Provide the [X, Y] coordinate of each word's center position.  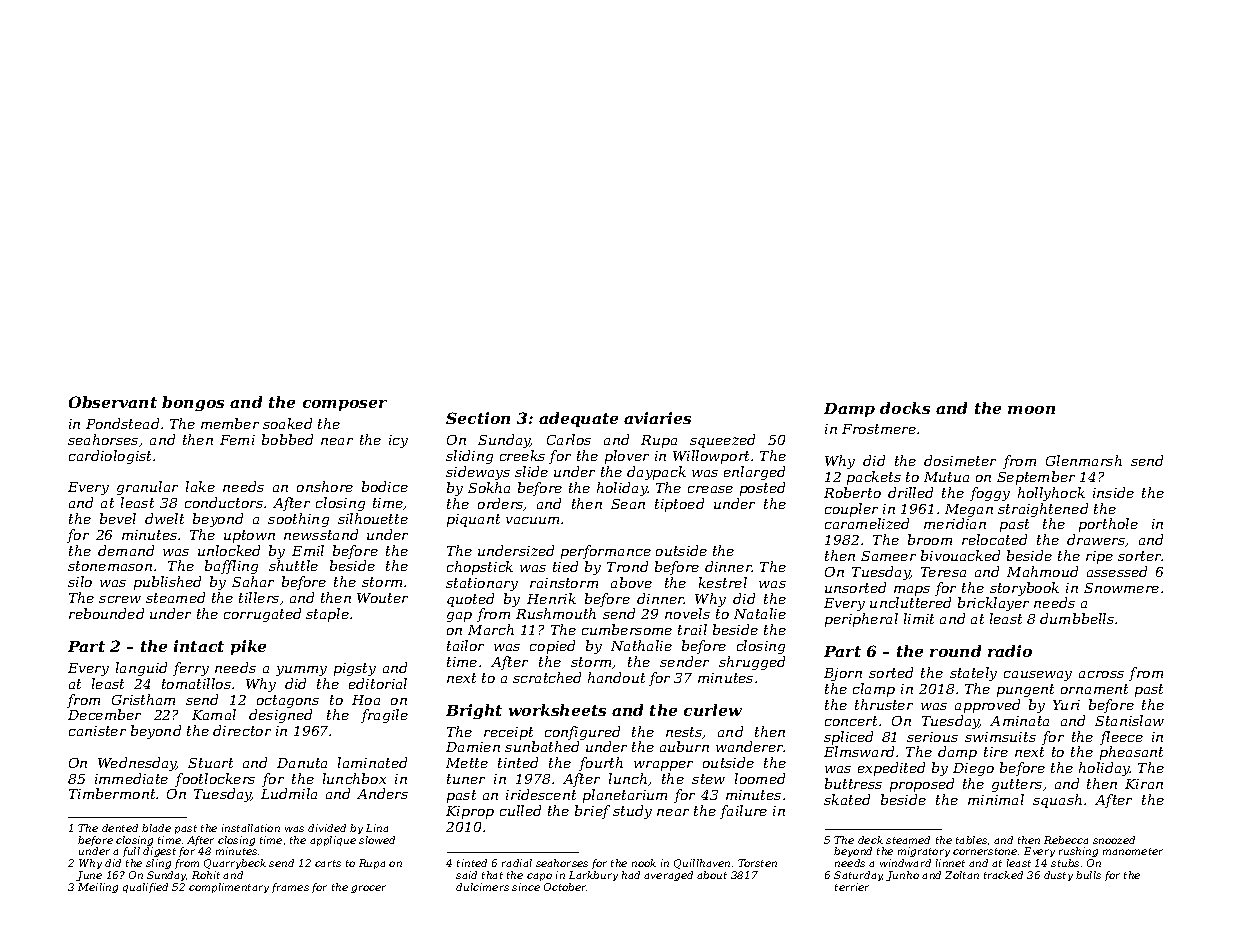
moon [1031, 410]
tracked [1003, 875]
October [565, 887]
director [242, 730]
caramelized [867, 523]
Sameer [888, 556]
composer [345, 405]
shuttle [293, 565]
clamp [874, 690]
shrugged [752, 663]
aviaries [657, 418]
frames [290, 888]
